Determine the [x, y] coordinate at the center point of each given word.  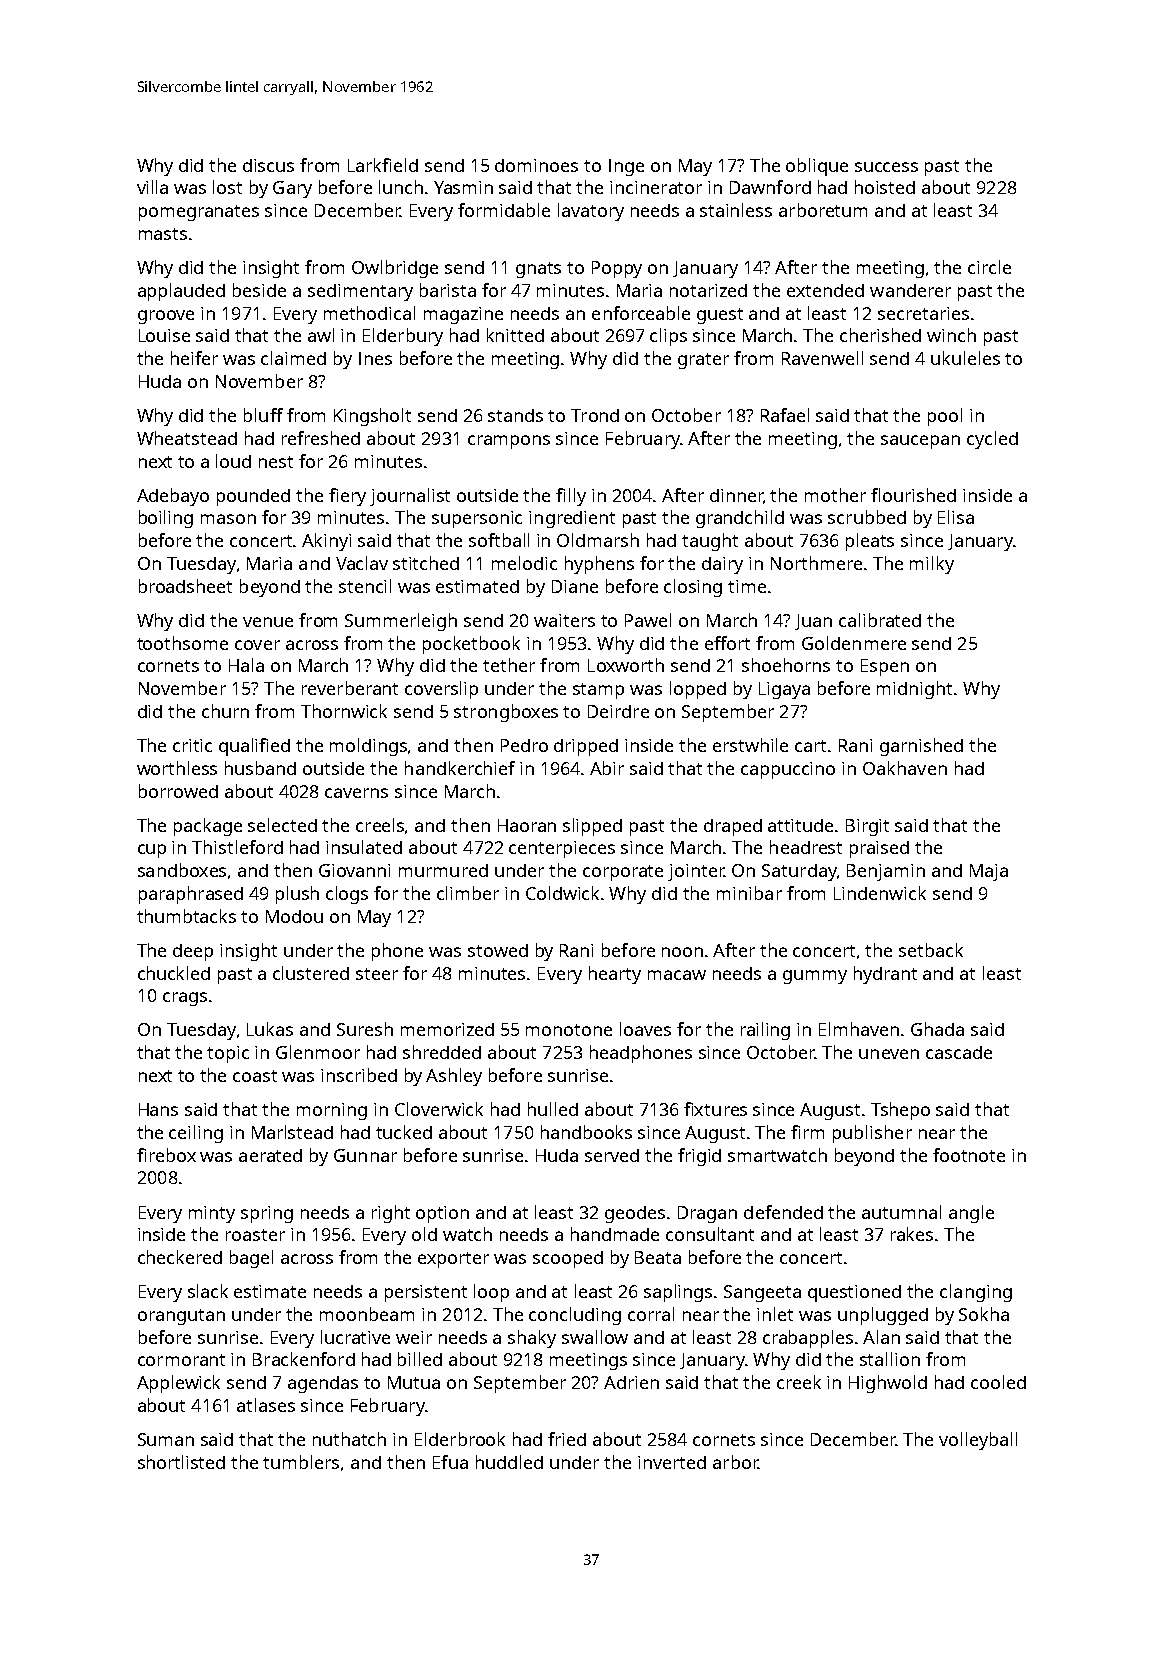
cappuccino [788, 770]
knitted [515, 335]
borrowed [178, 791]
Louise [164, 335]
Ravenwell [822, 358]
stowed [498, 950]
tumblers [301, 1462]
